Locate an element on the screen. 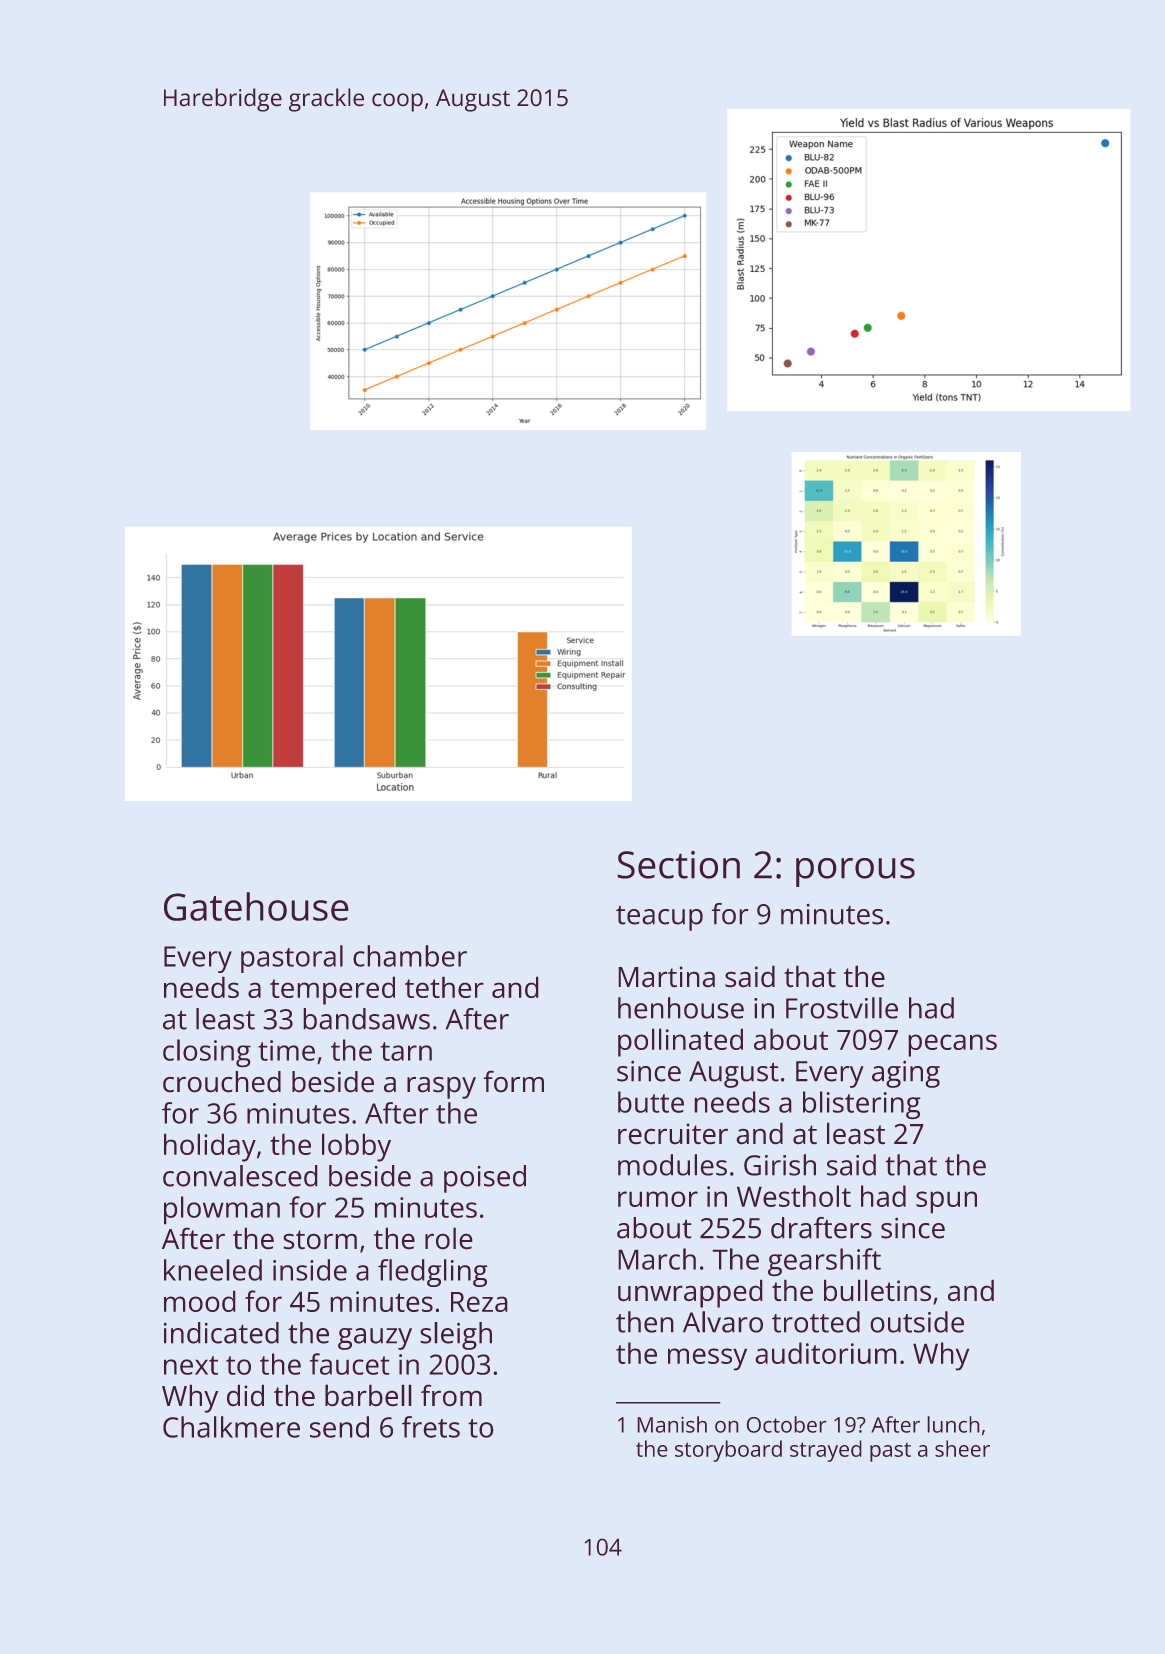 Image resolution: width=1165 pixels, height=1654 pixels. Gatehouse is located at coordinates (256, 906).
